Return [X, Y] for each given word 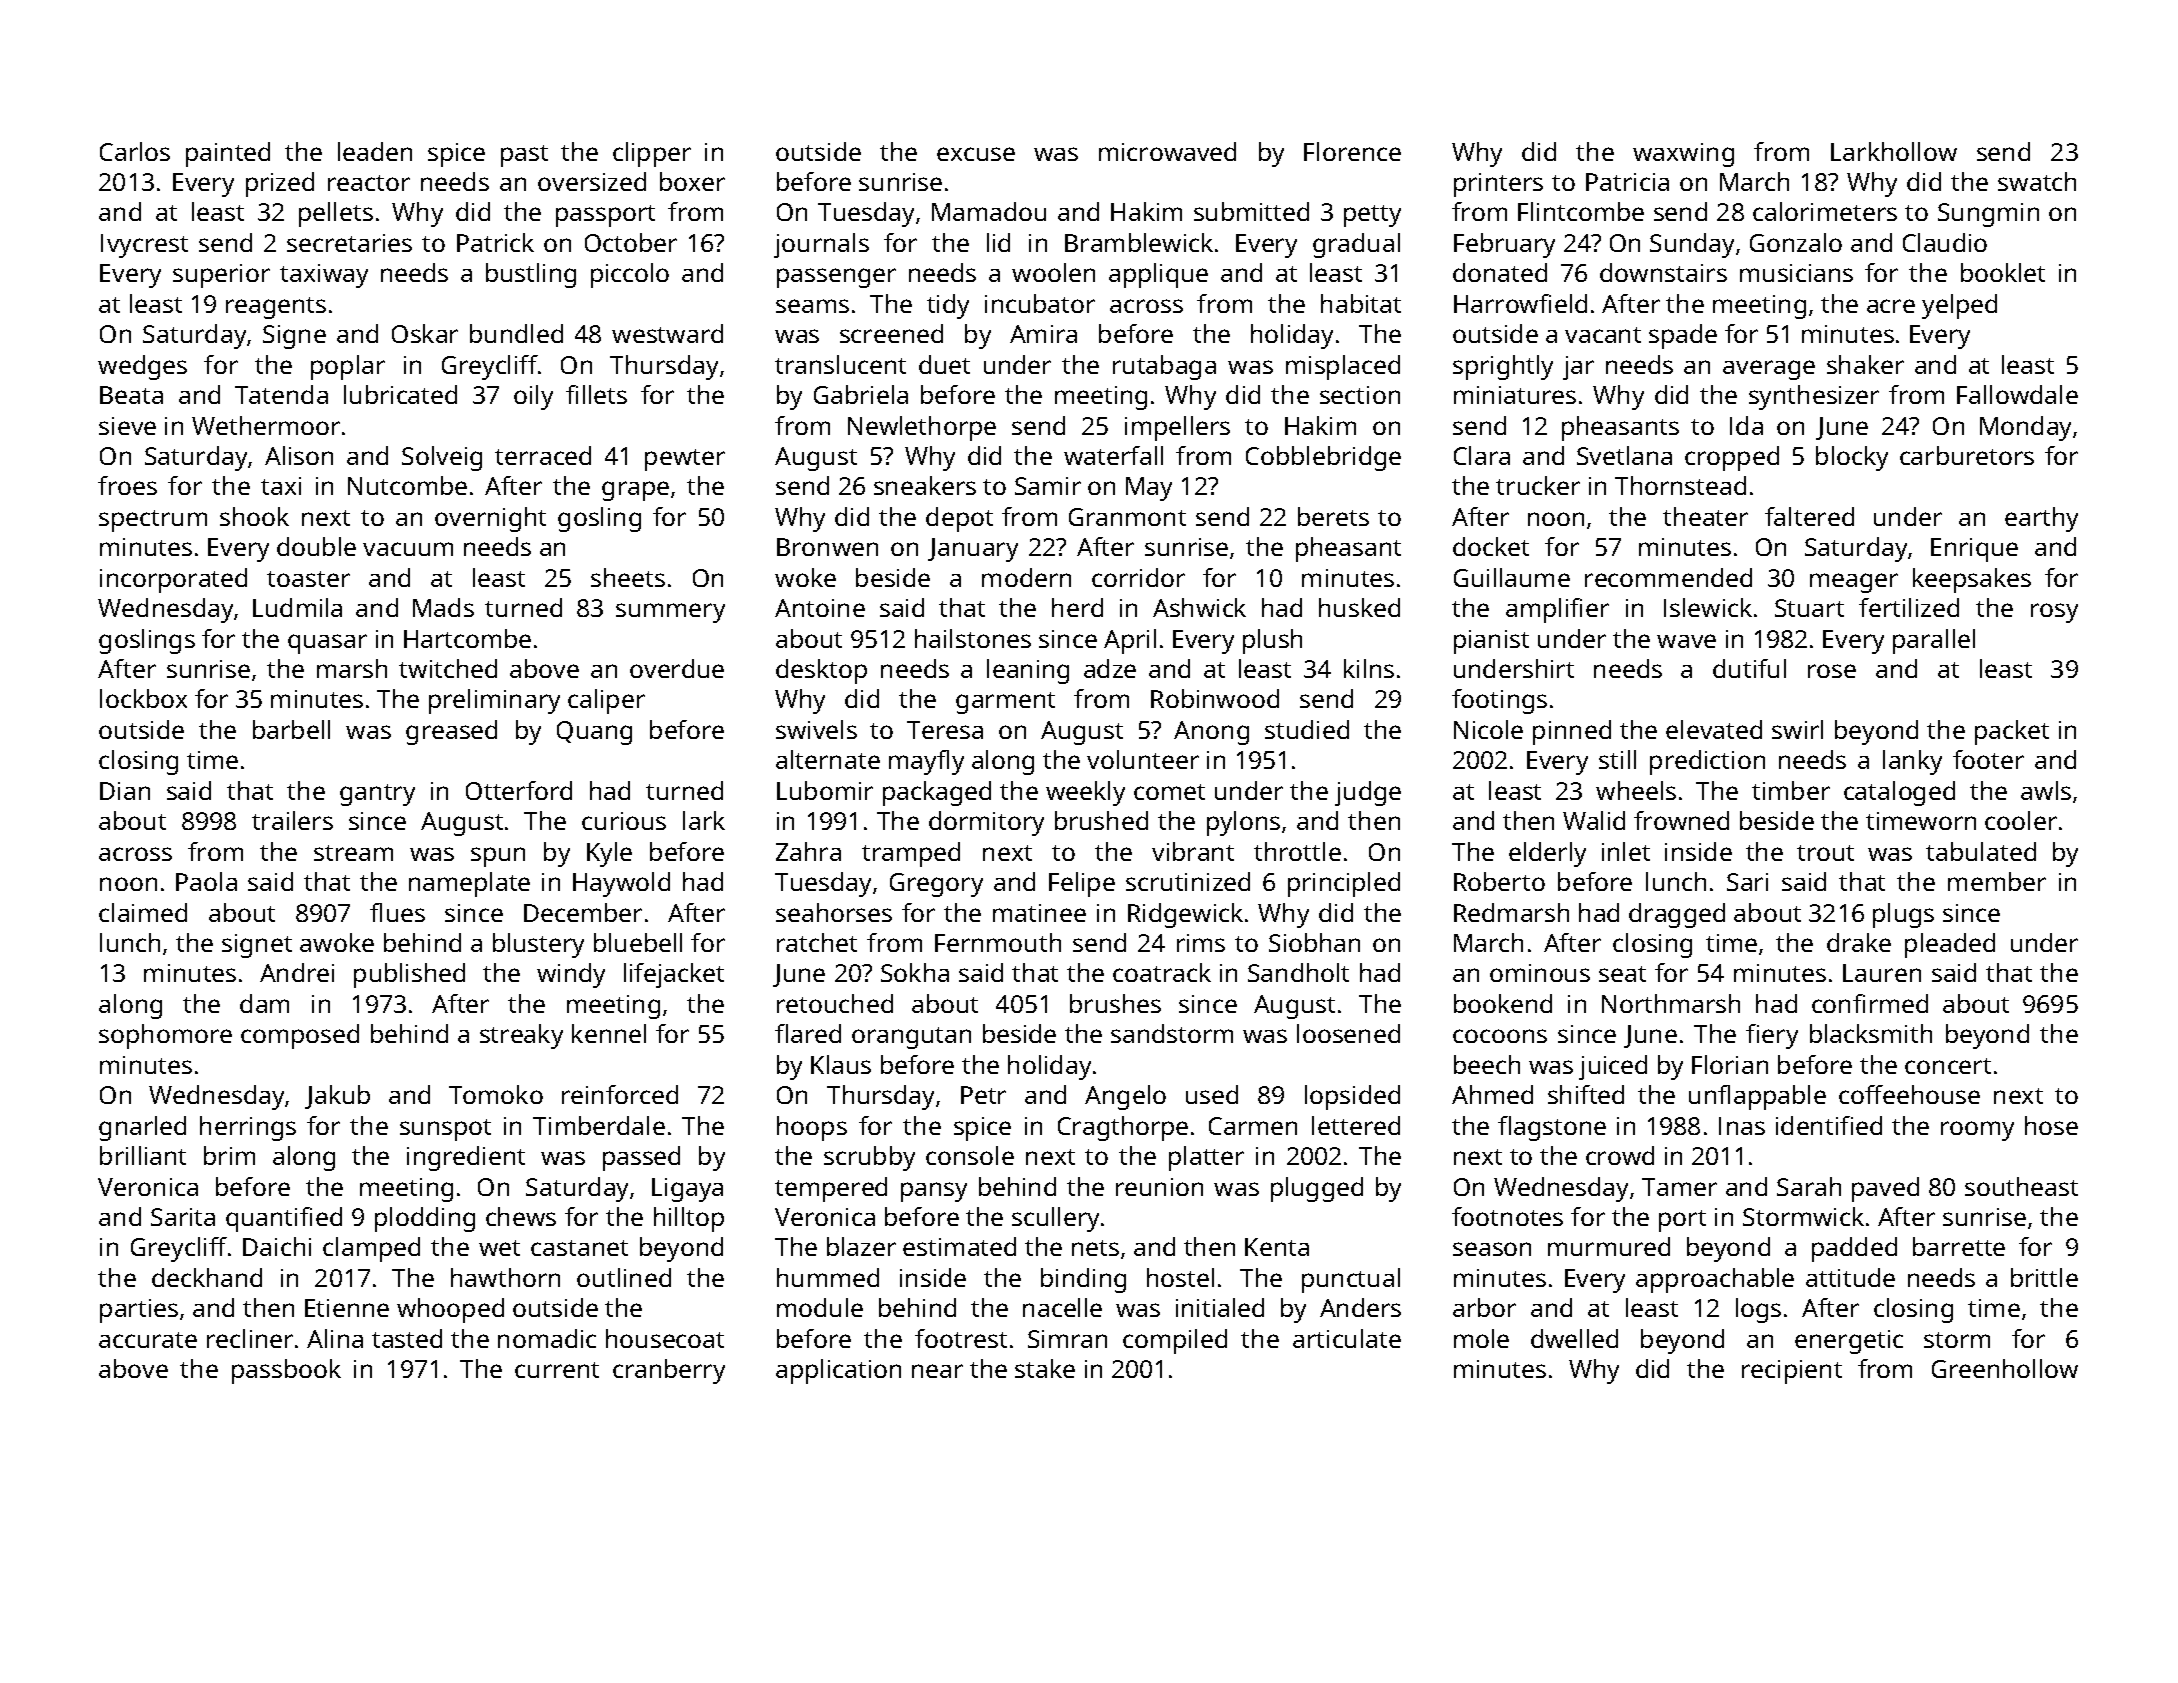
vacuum [408, 549]
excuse [976, 154]
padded [1854, 1249]
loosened [1348, 1033]
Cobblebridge [1323, 458]
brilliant [143, 1155]
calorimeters [1825, 211]
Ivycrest [144, 246]
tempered [831, 1189]
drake [1859, 942]
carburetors [1967, 455]
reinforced [620, 1094]
